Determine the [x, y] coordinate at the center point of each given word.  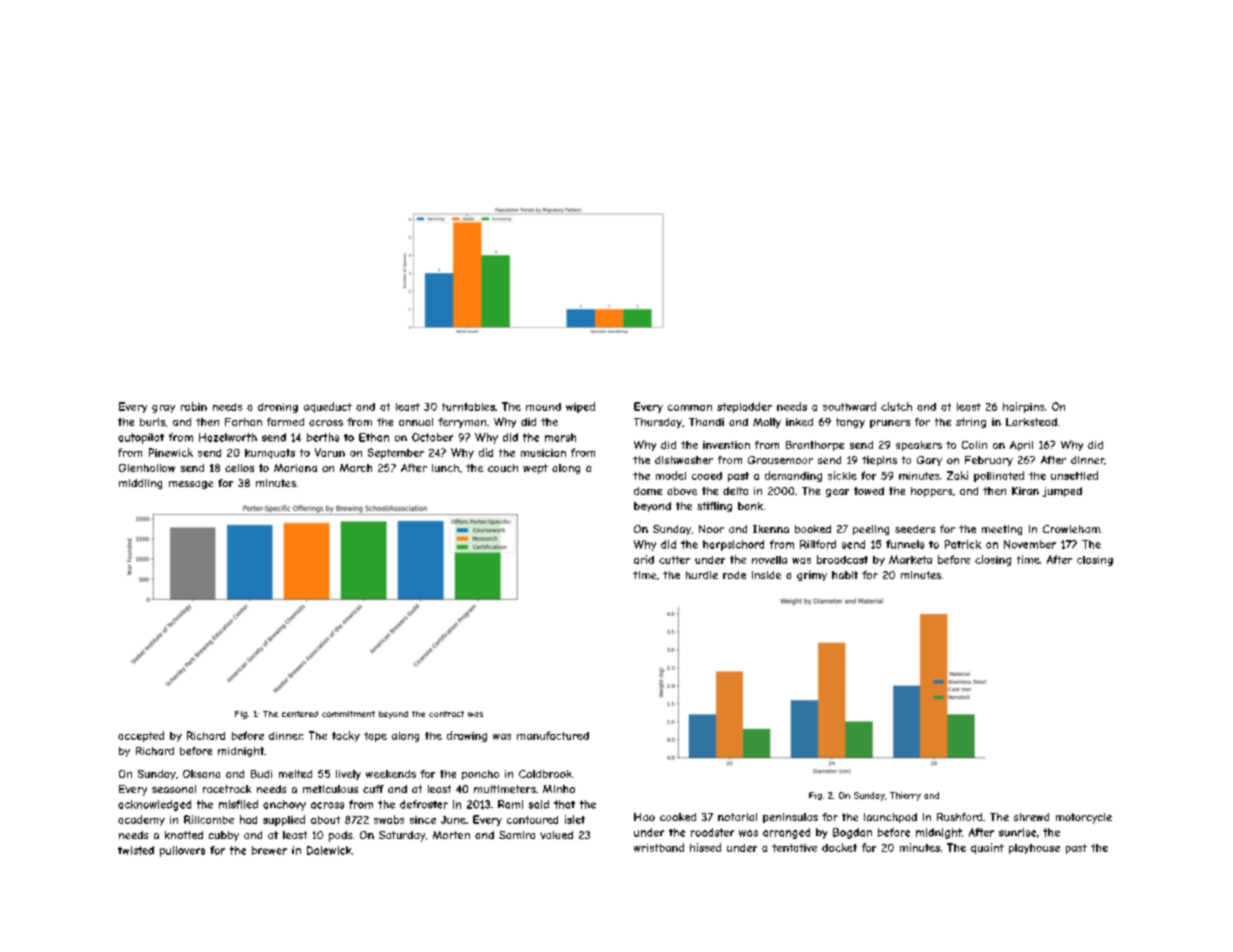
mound [543, 407]
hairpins [1023, 407]
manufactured [553, 735]
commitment [348, 714]
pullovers [182, 851]
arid [644, 559]
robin [194, 406]
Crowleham [1071, 529]
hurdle [702, 575]
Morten [451, 835]
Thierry [905, 796]
